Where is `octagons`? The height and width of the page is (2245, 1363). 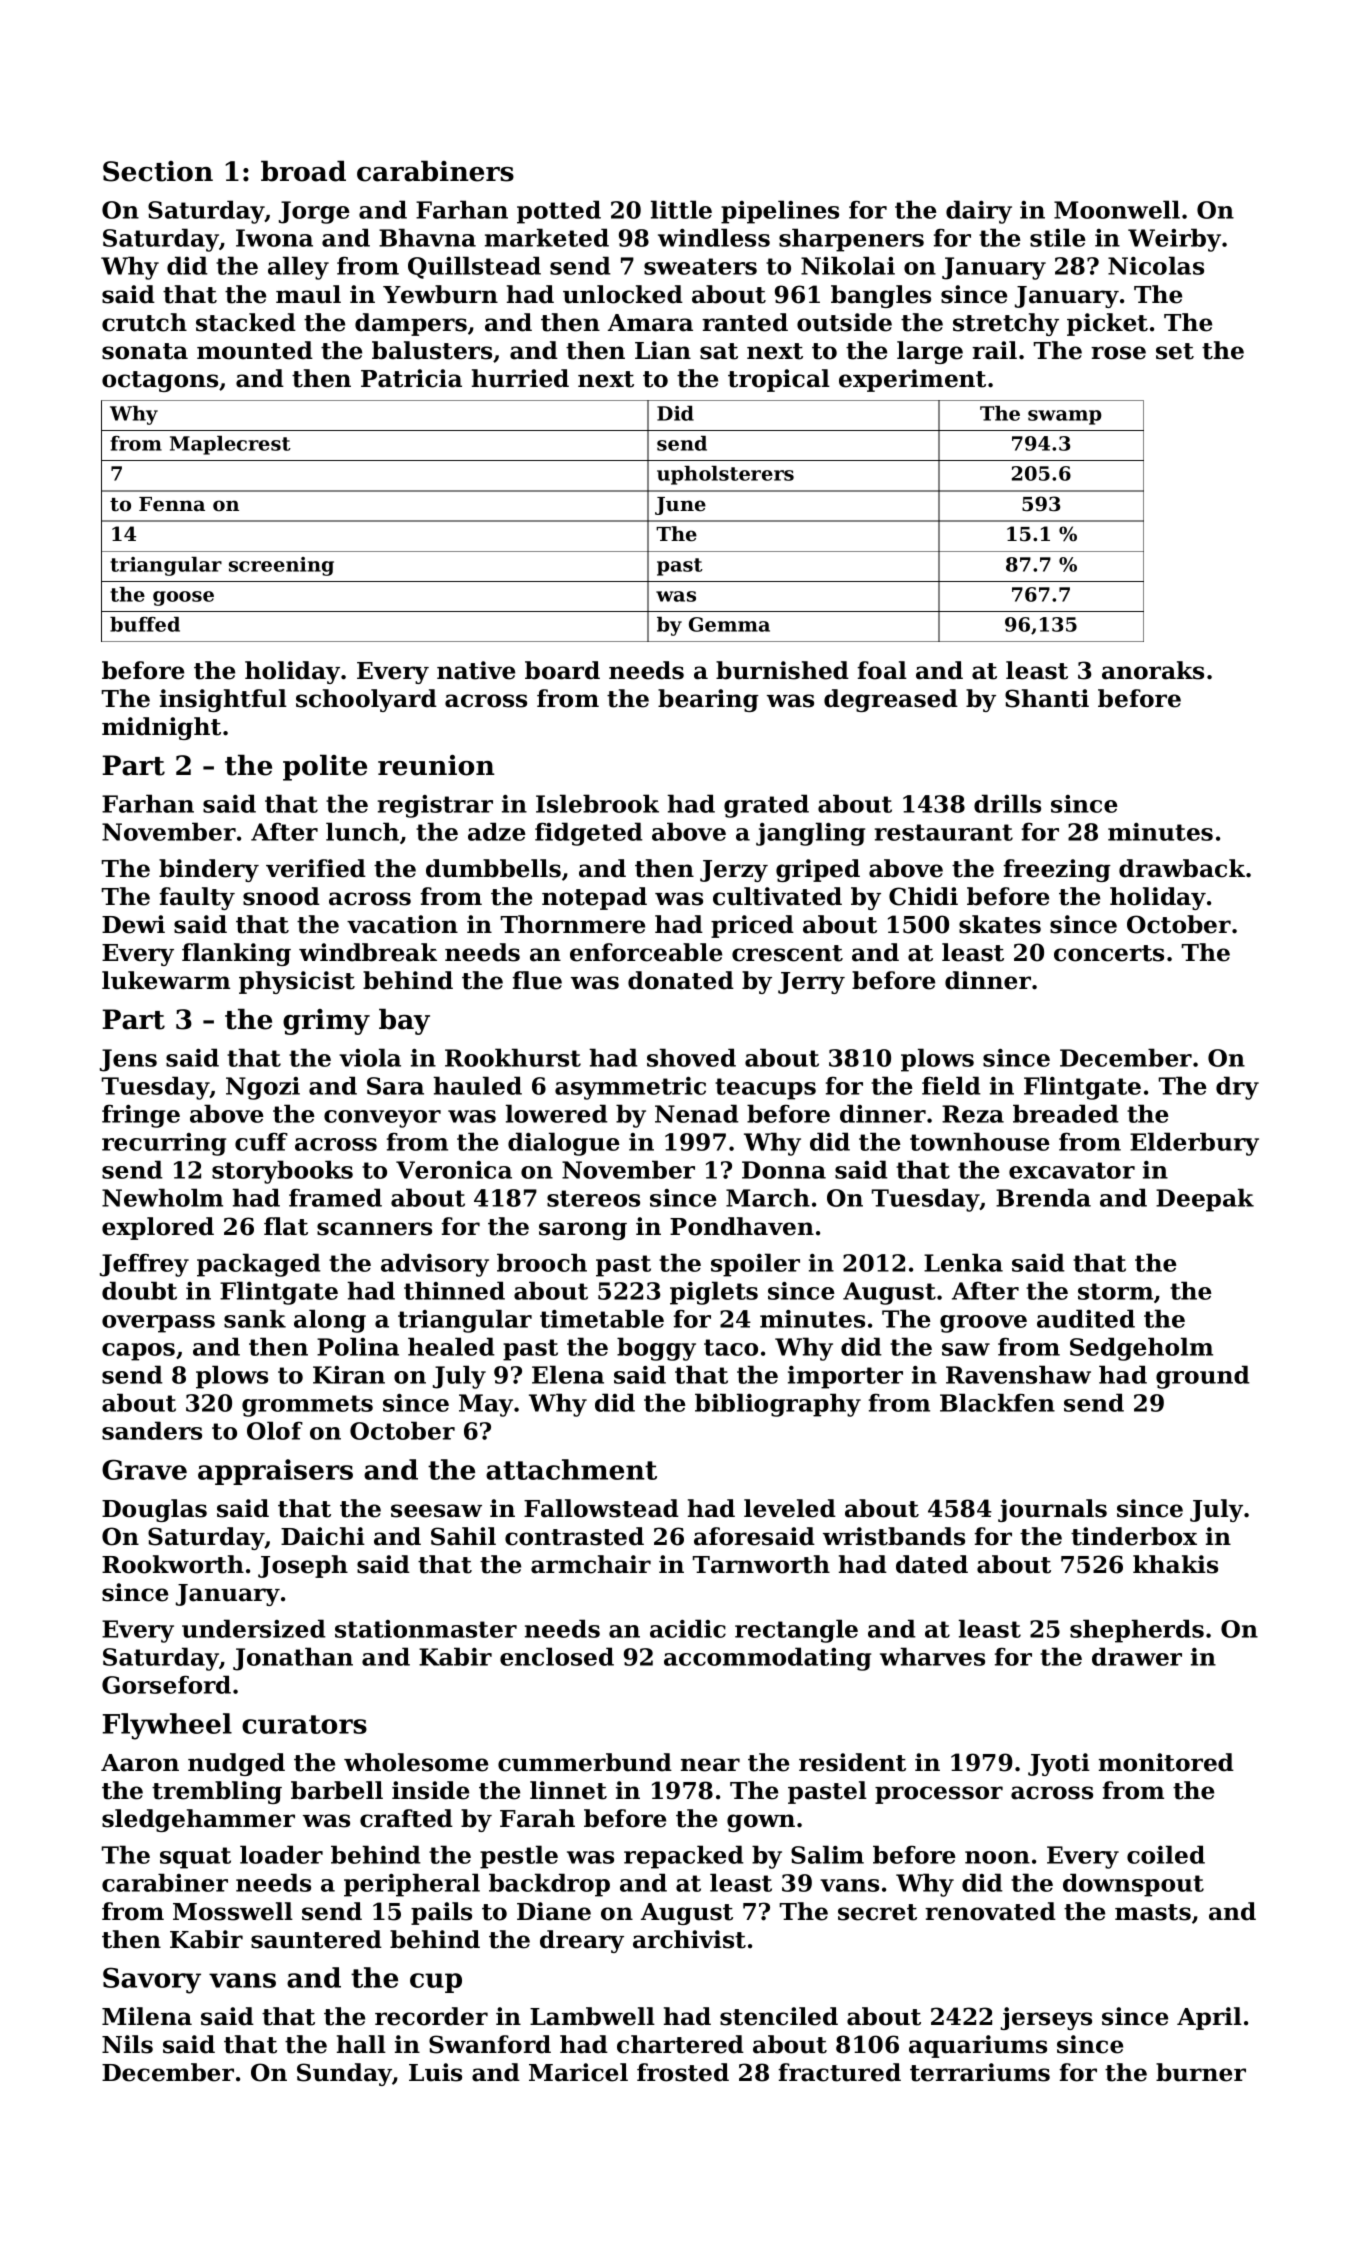
octagons is located at coordinates (160, 381).
